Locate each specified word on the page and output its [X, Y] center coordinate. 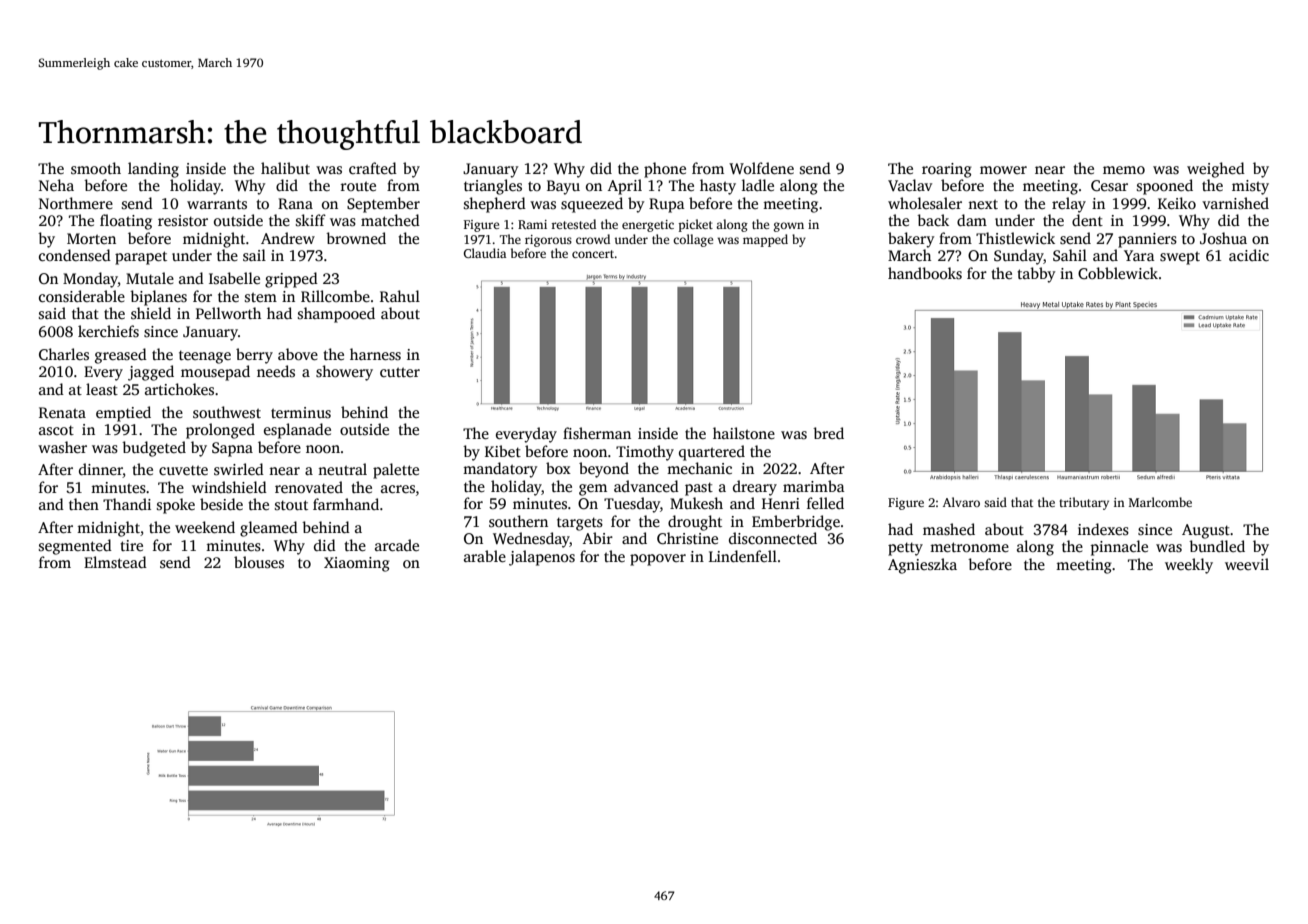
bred [828, 433]
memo [1124, 170]
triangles [493, 187]
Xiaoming [357, 564]
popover [658, 560]
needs [276, 371]
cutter [400, 372]
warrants [217, 204]
